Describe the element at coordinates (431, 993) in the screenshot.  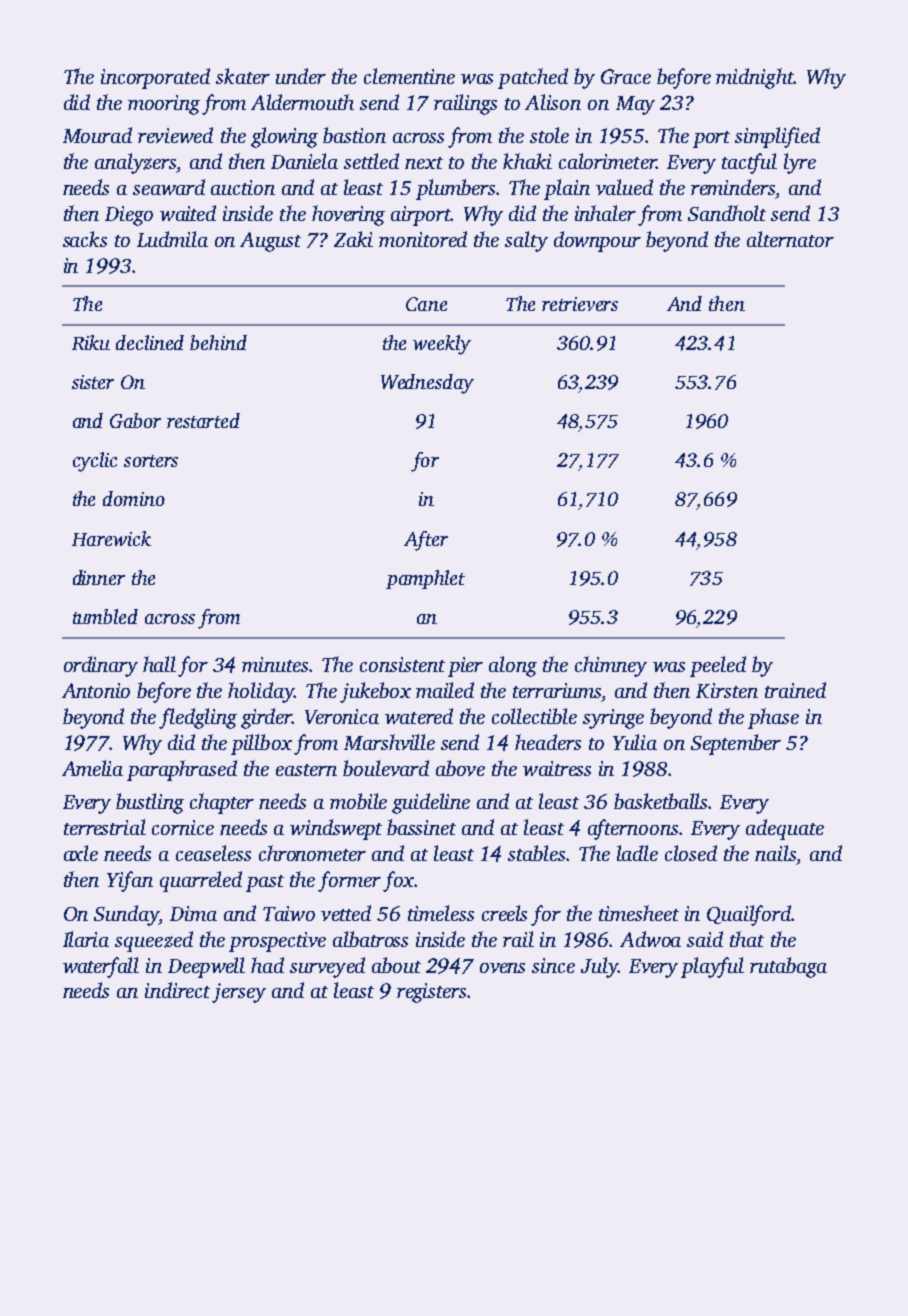
I see `registers` at that location.
